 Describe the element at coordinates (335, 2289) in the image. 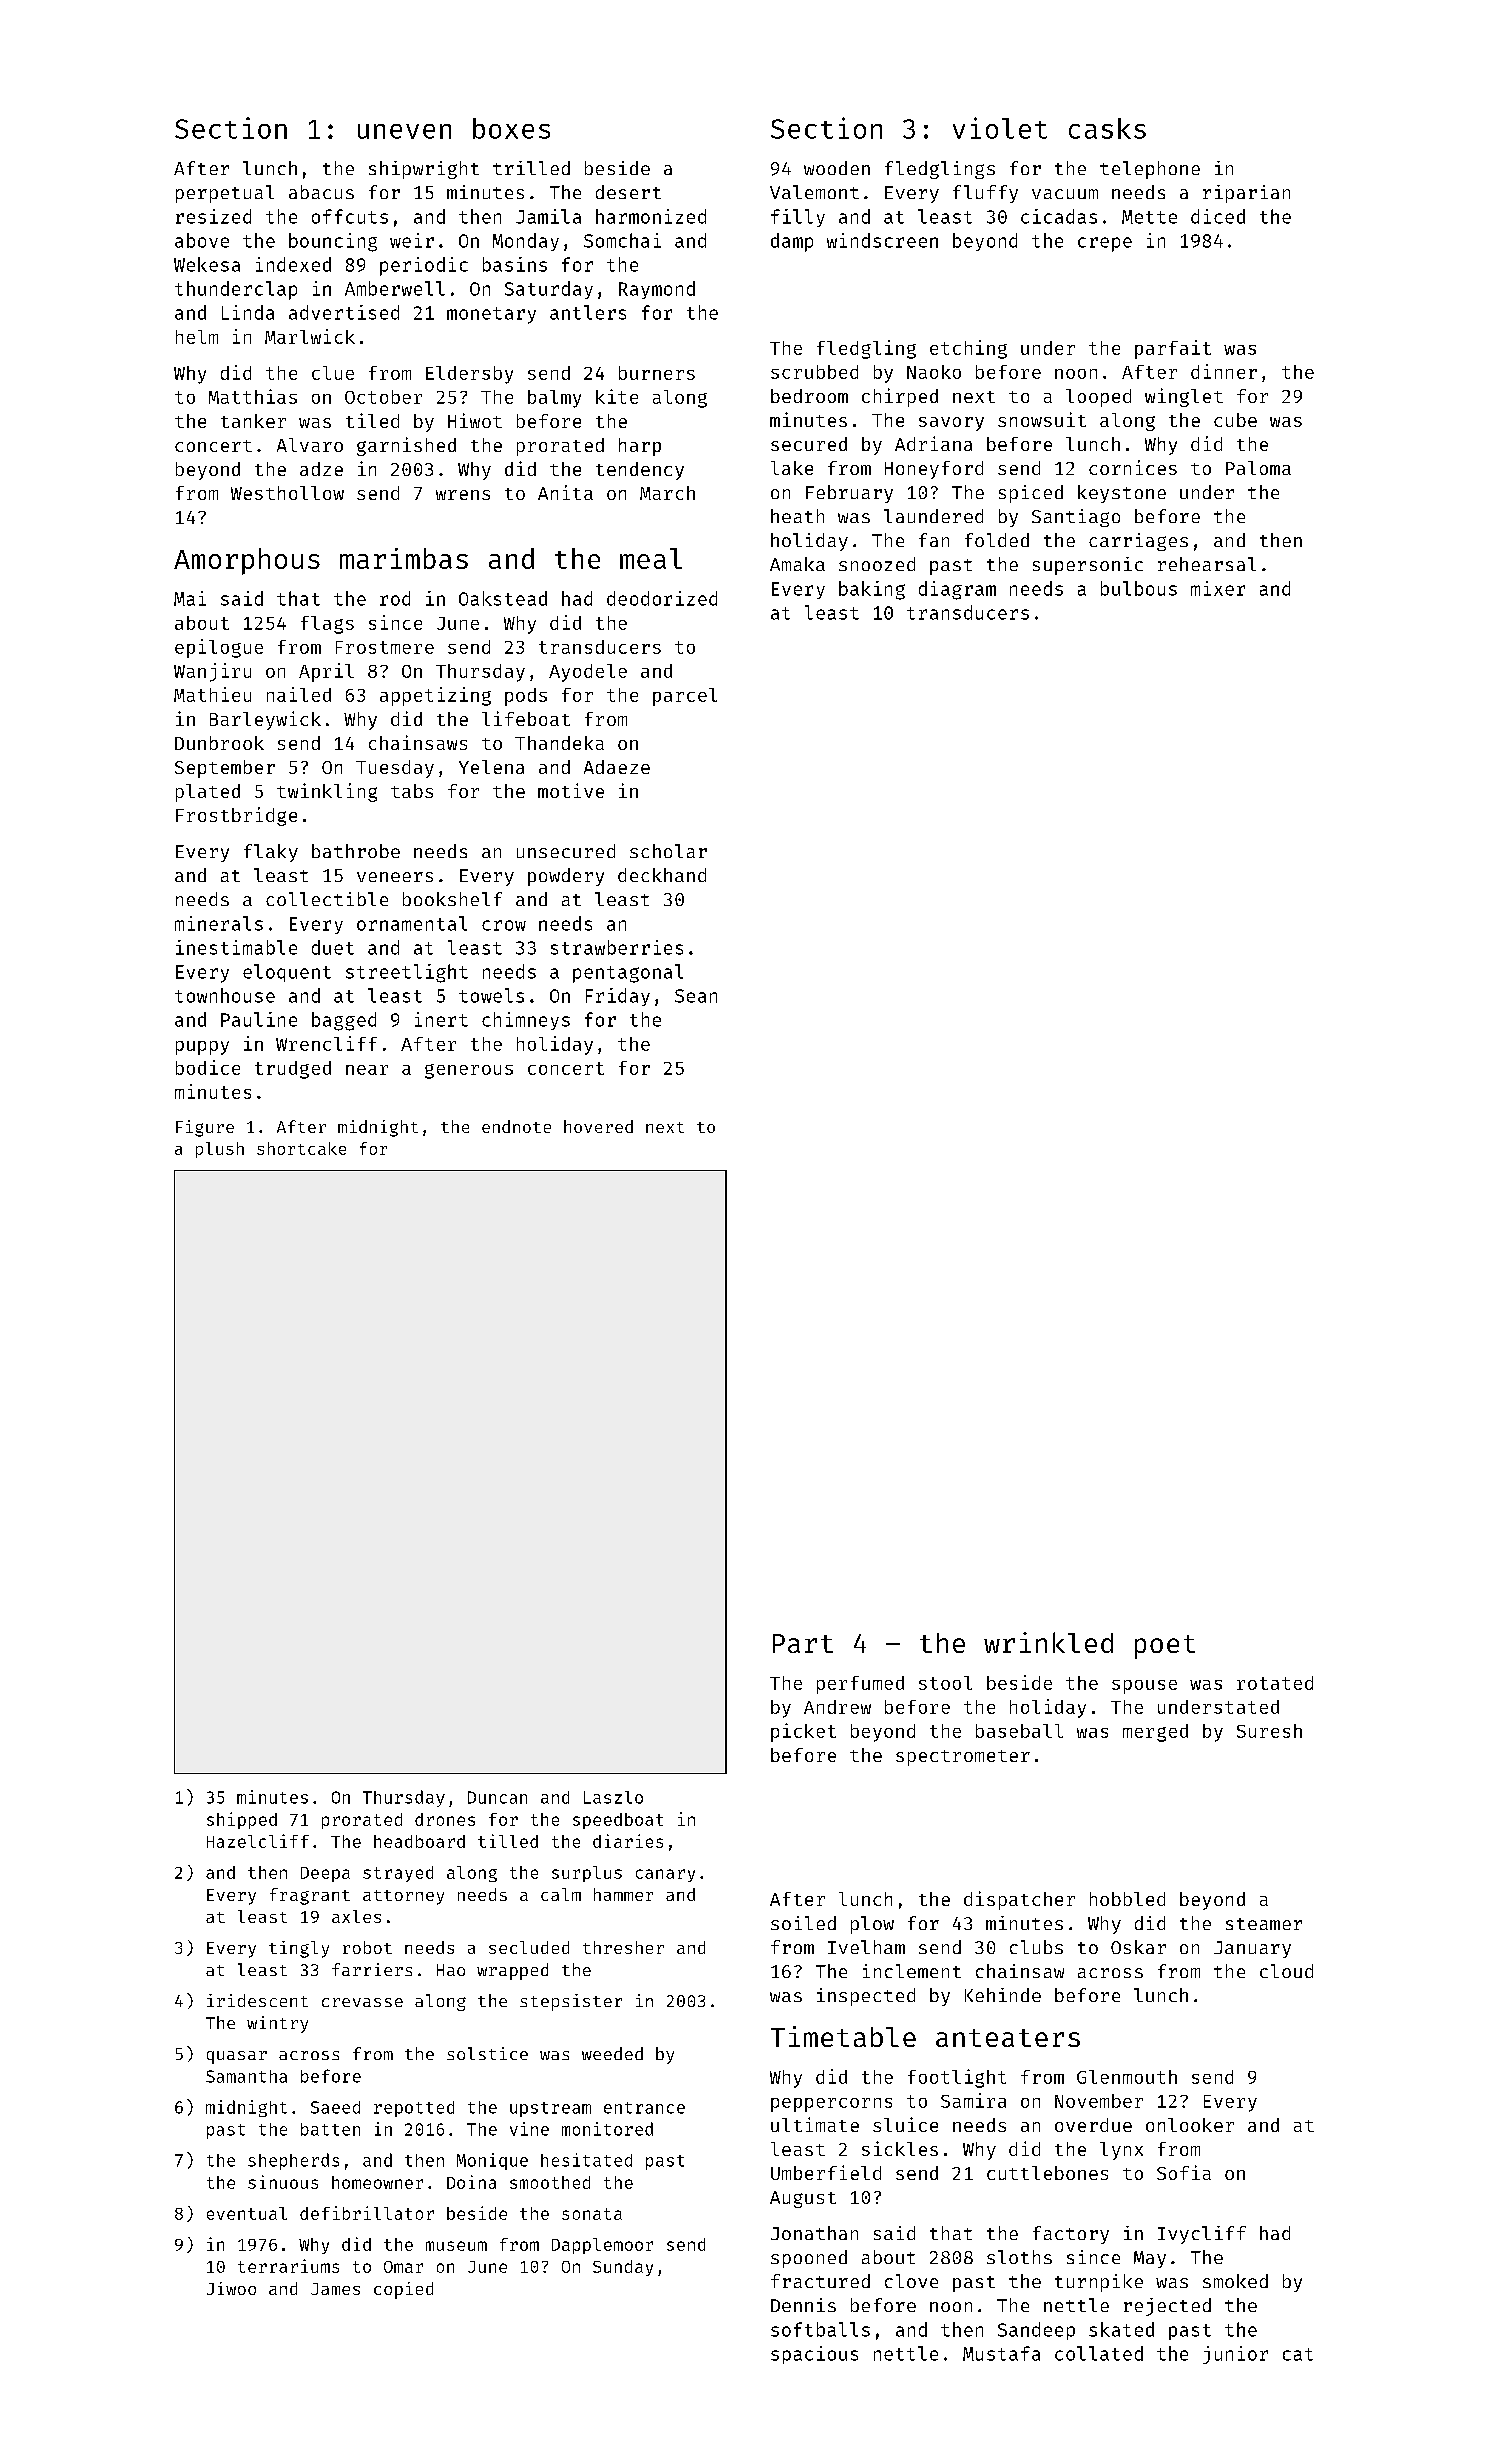

I see `James` at that location.
